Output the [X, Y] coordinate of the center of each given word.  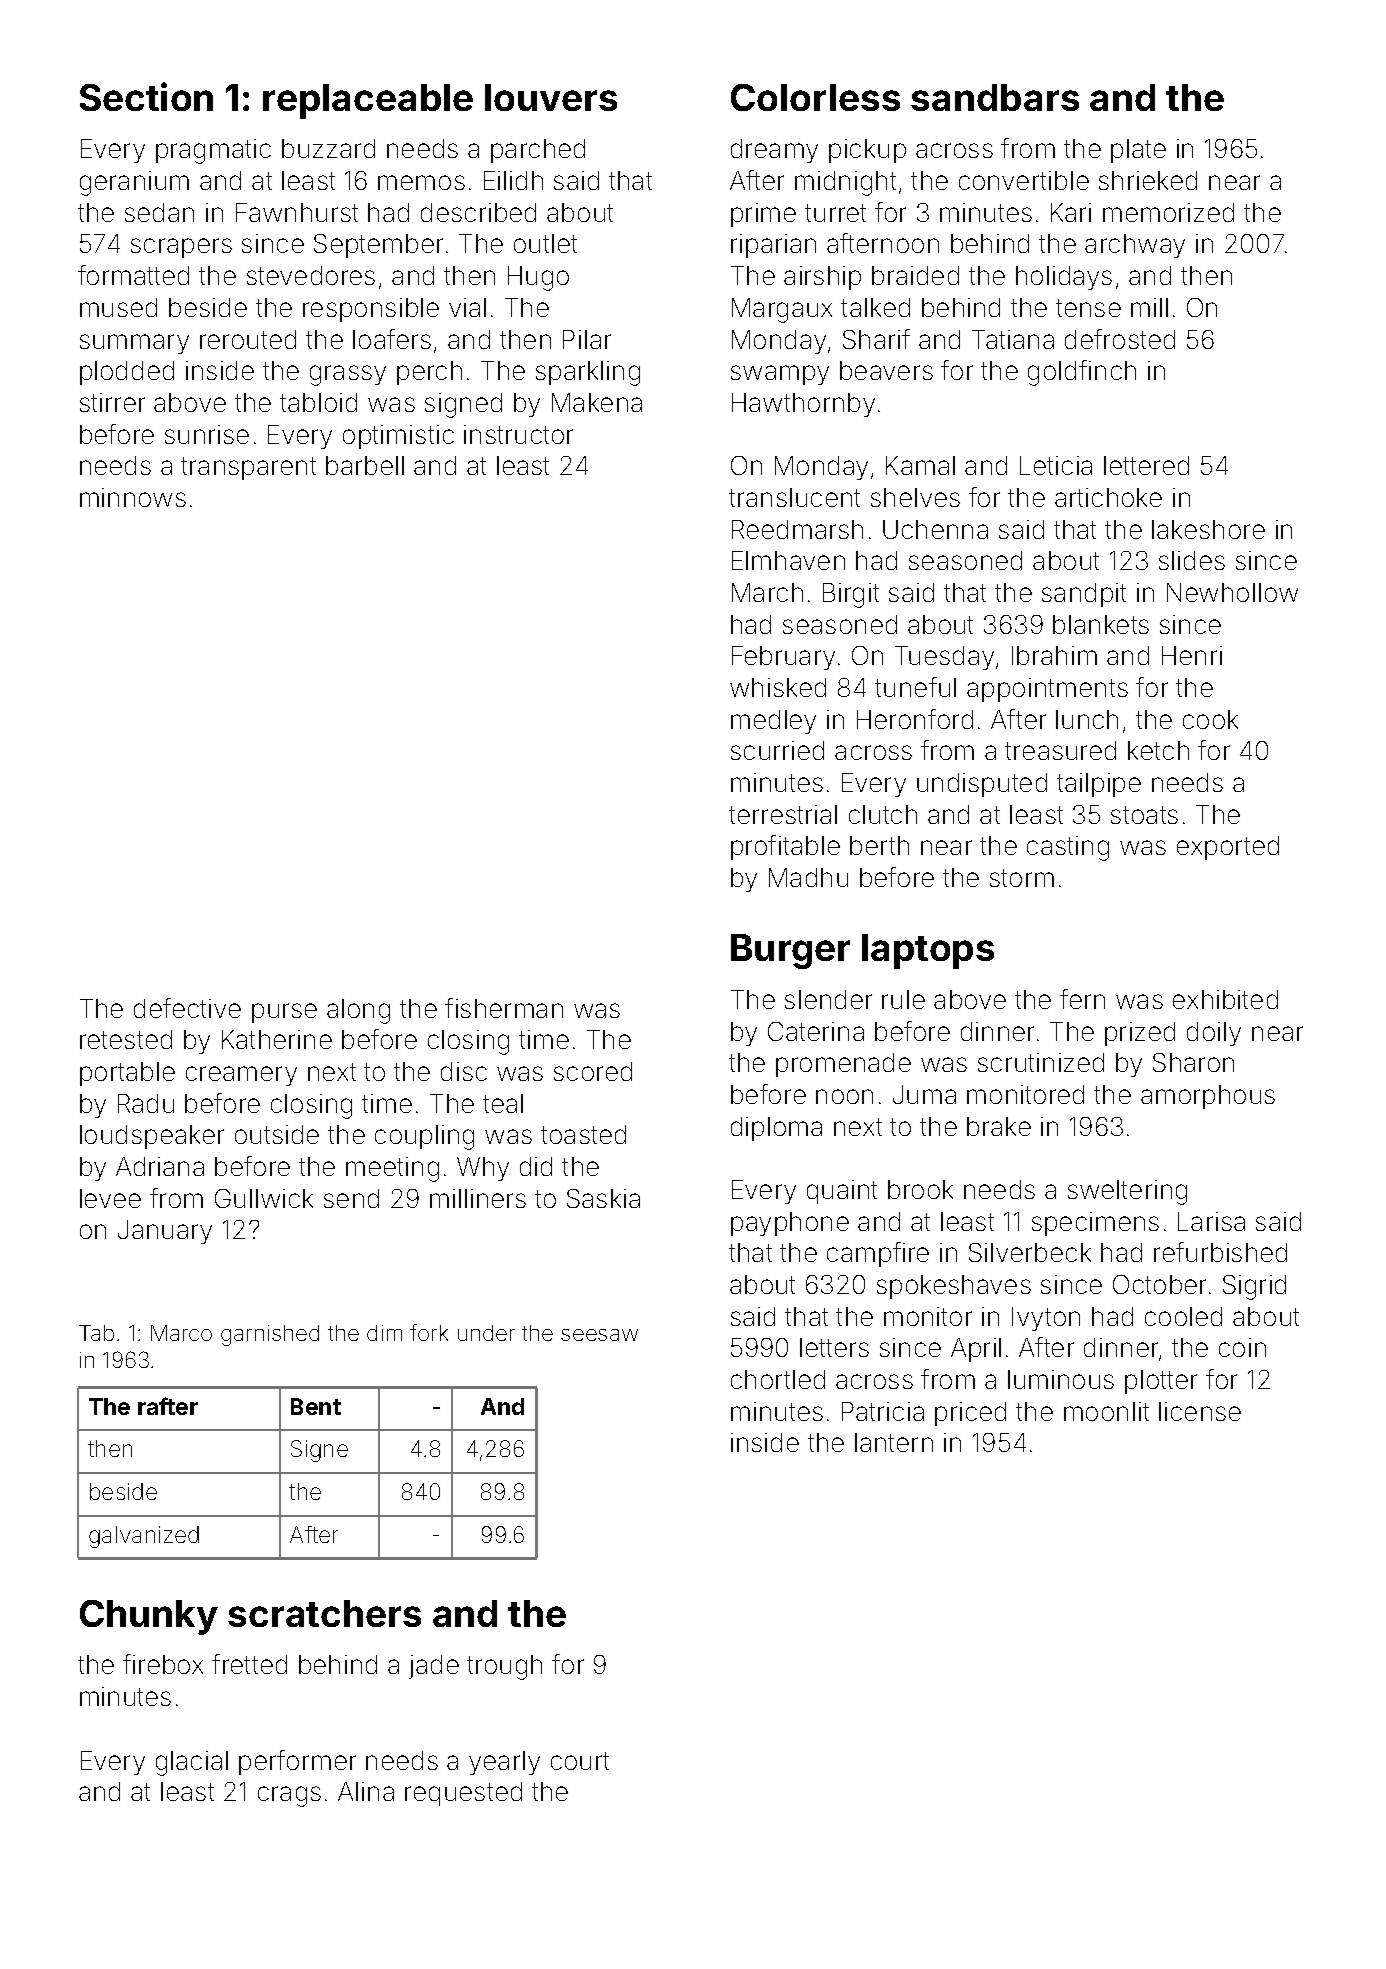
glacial [192, 1763]
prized [1140, 1034]
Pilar [587, 339]
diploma [776, 1129]
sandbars [995, 97]
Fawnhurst [297, 212]
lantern [894, 1442]
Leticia [1056, 465]
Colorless [815, 97]
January [165, 1232]
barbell [365, 465]
